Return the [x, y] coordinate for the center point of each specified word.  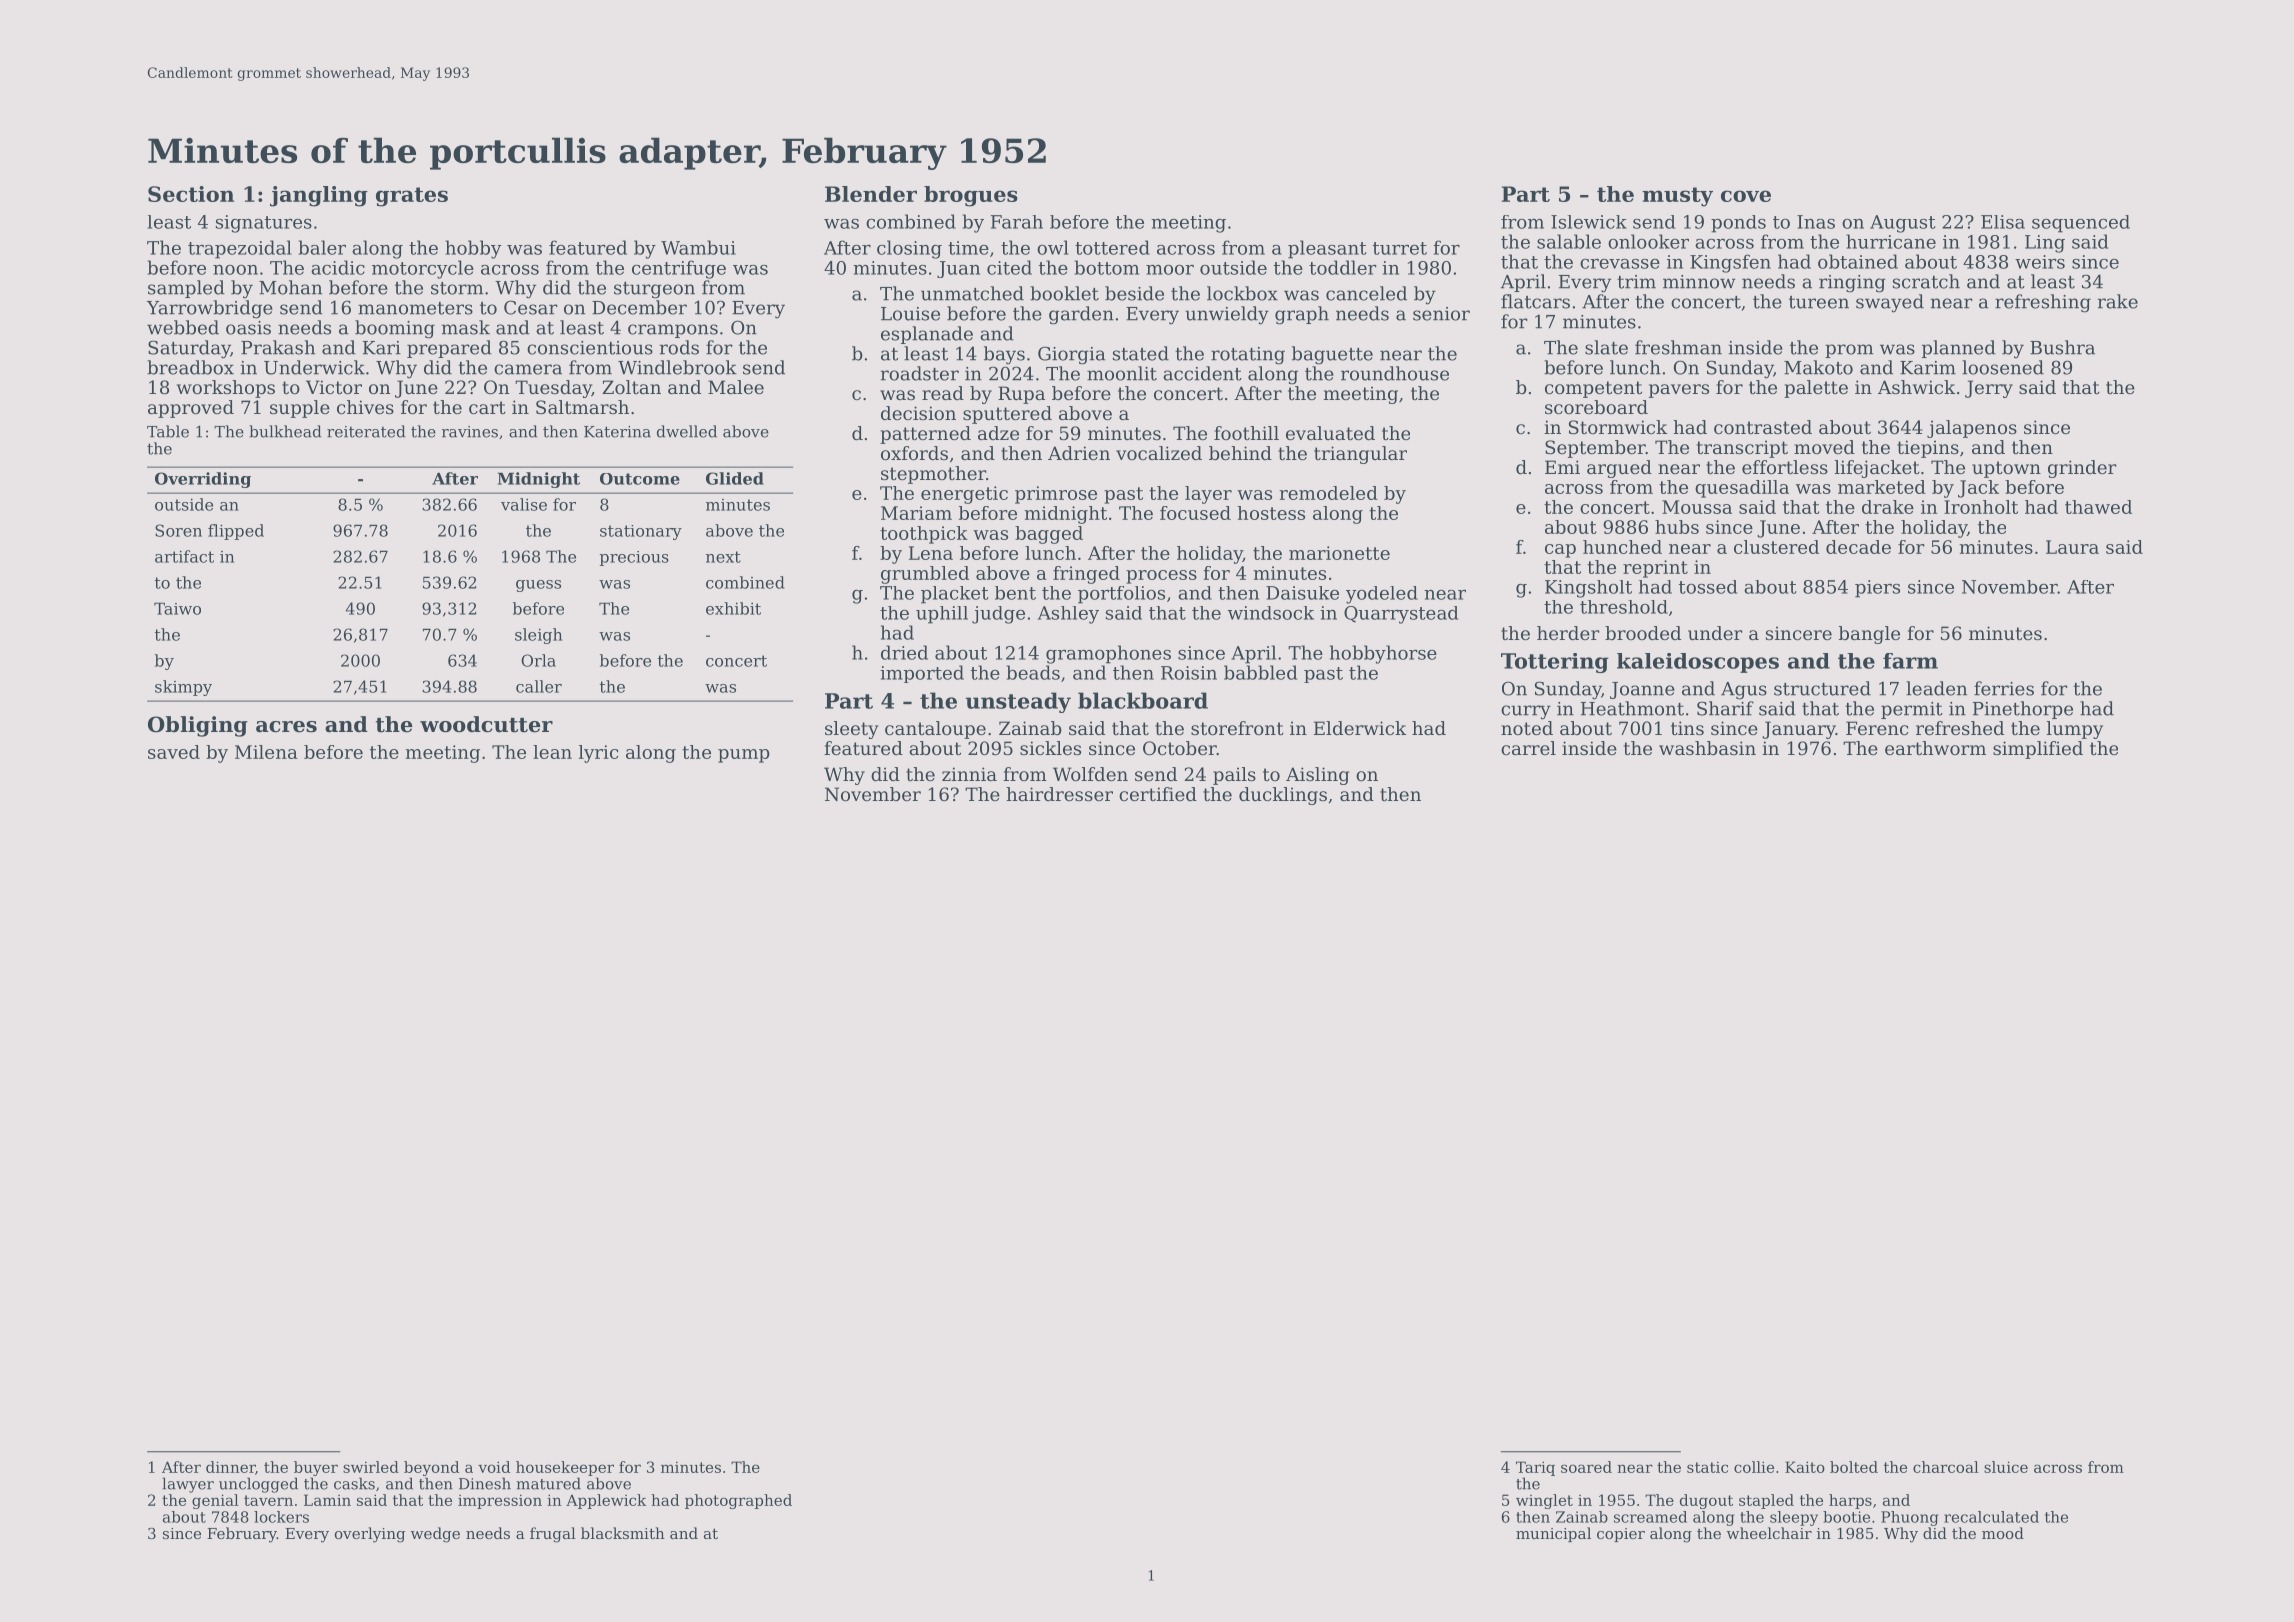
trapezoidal [240, 249]
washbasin [1707, 748]
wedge [435, 1535]
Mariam [916, 513]
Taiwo [177, 608]
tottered [1112, 247]
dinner [230, 1467]
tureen [1819, 302]
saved [174, 752]
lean [552, 752]
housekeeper [565, 1468]
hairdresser [1059, 794]
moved [1824, 447]
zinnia [969, 774]
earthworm [1935, 748]
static [1707, 1467]
